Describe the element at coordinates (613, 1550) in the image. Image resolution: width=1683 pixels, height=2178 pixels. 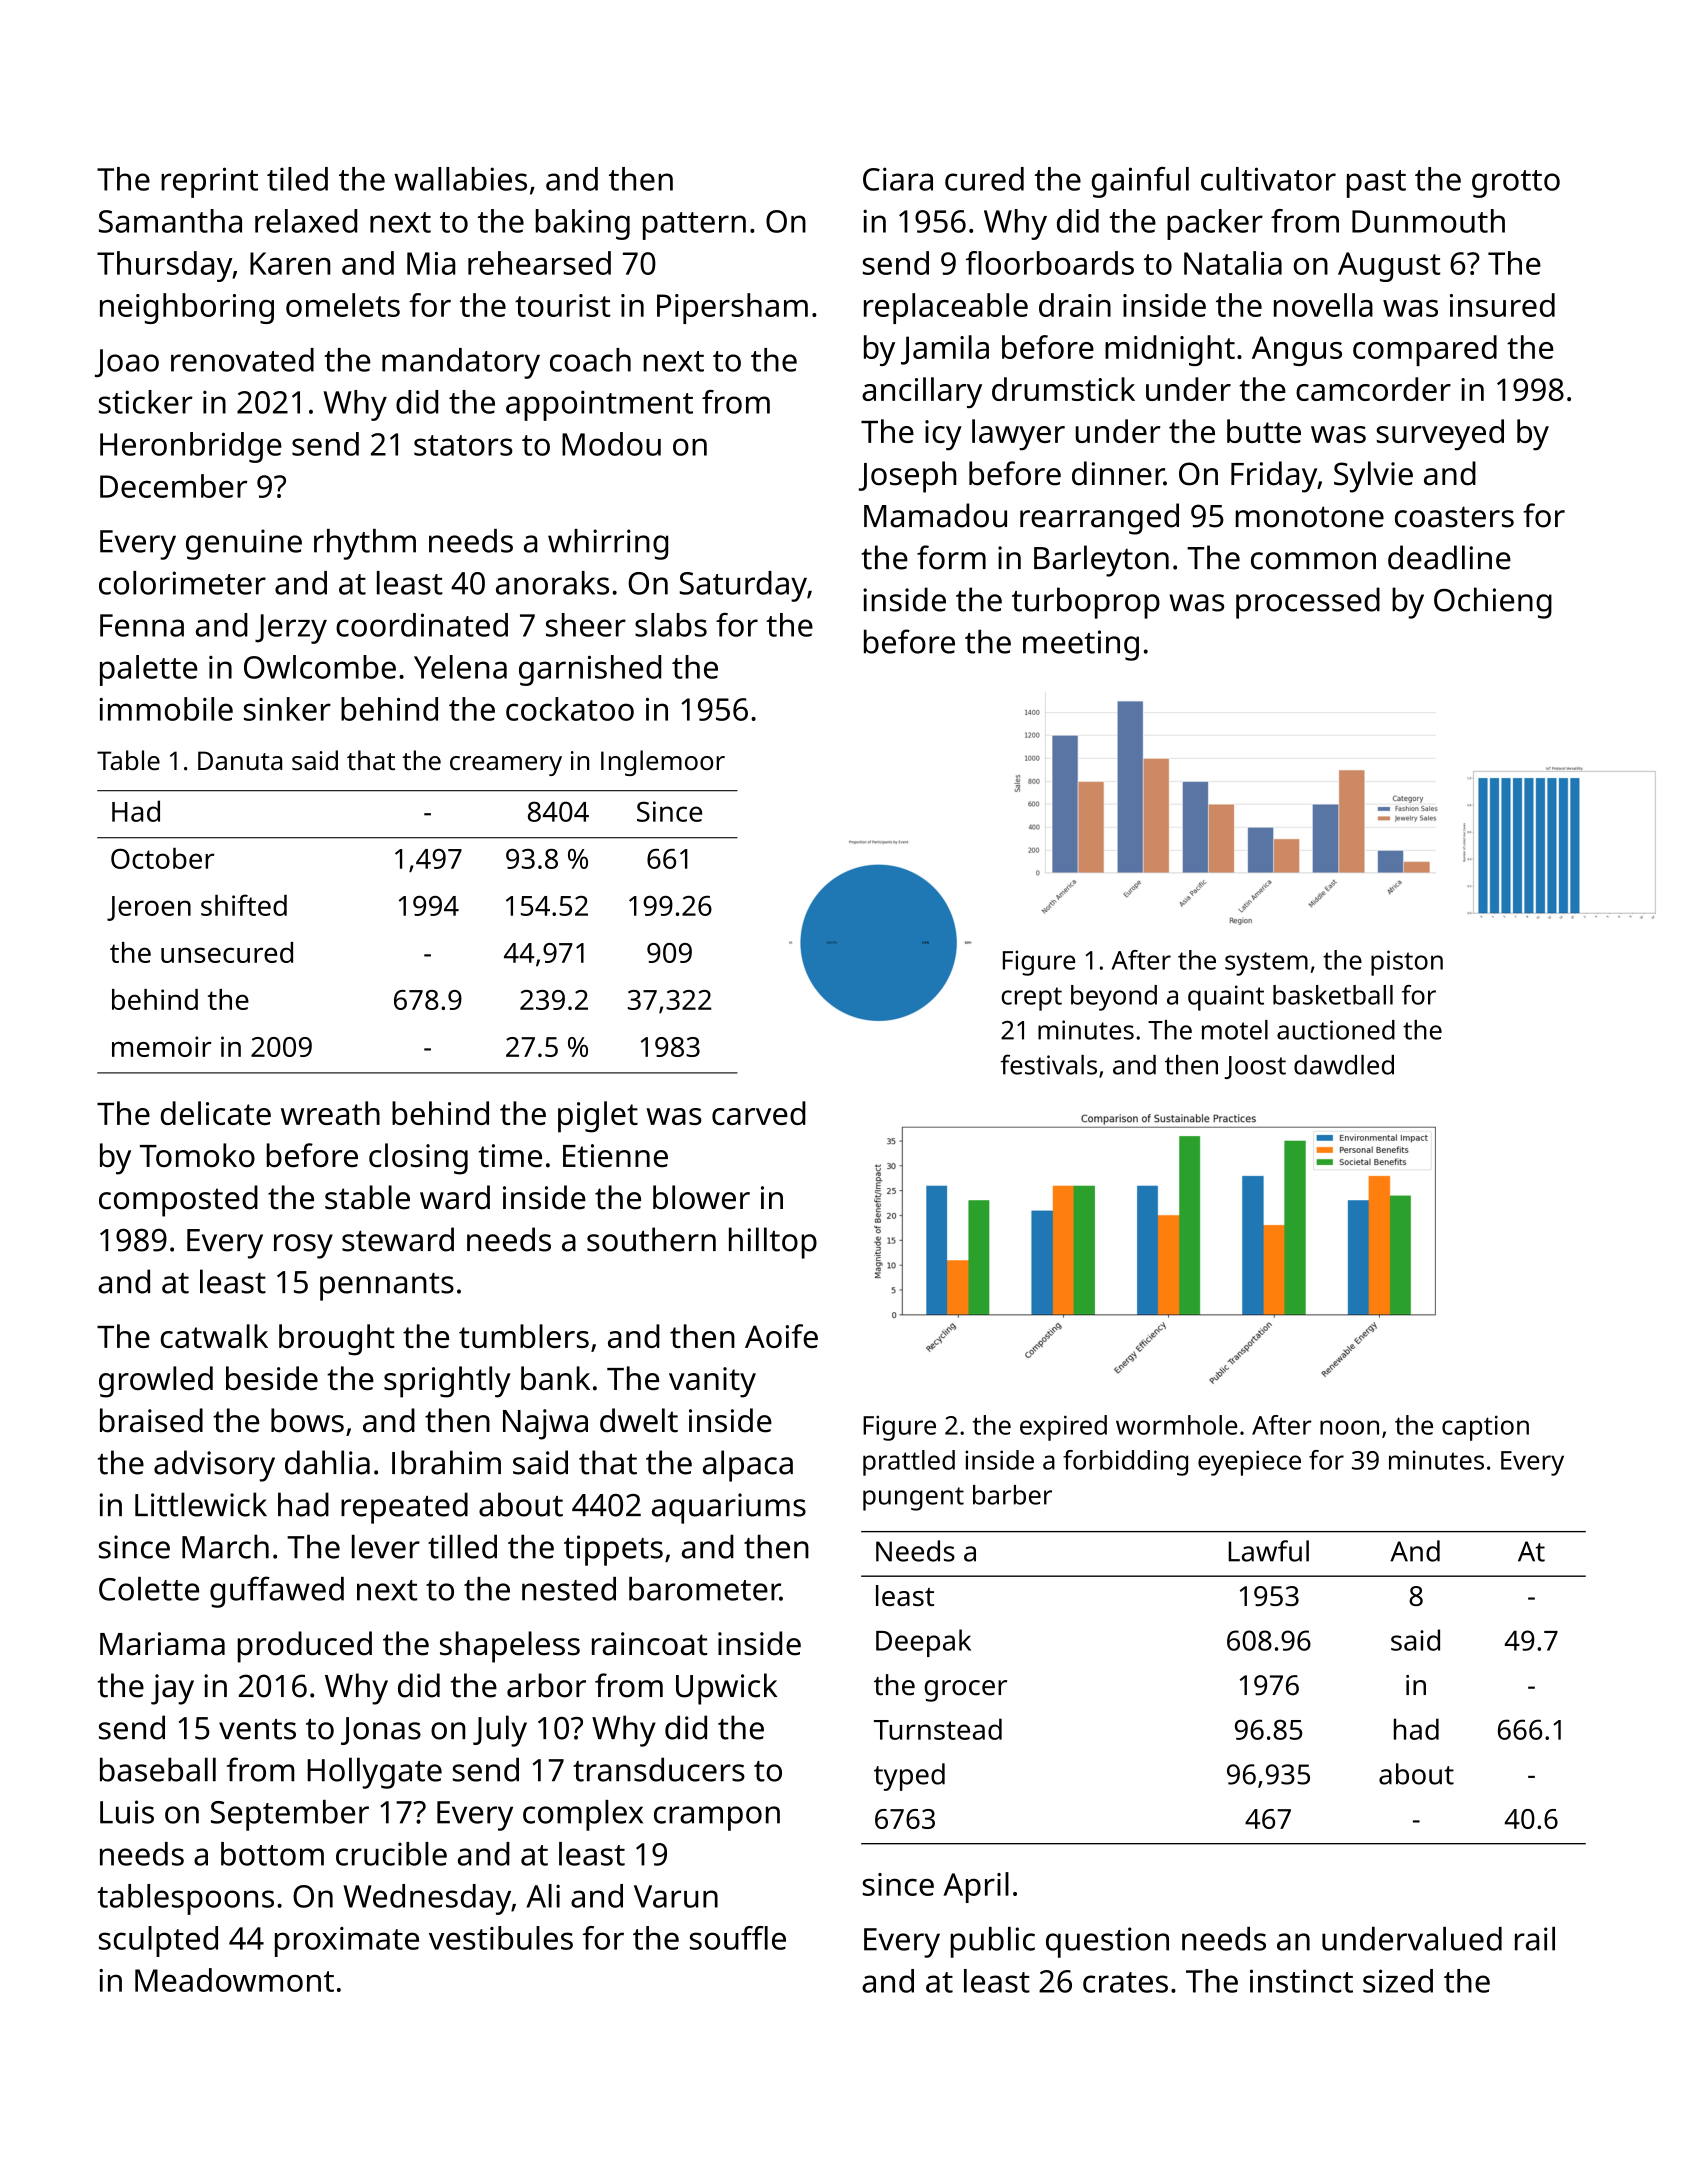
I see `tippets` at that location.
